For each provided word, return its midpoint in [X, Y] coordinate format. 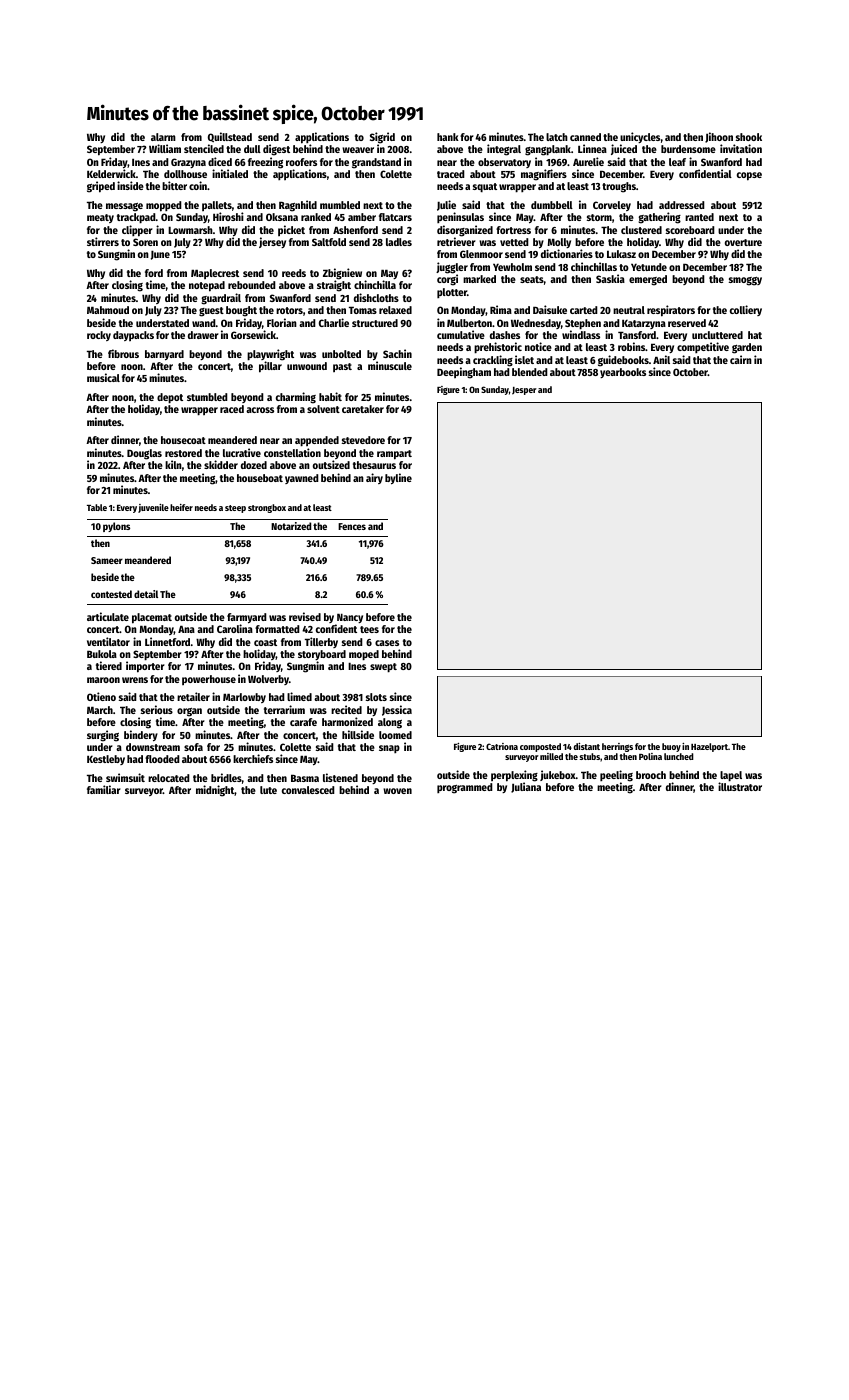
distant [587, 746]
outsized [331, 464]
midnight [215, 791]
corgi [447, 280]
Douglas [144, 454]
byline [398, 479]
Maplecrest [215, 274]
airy [374, 478]
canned [585, 137]
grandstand [376, 163]
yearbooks [623, 373]
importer [145, 667]
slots [376, 697]
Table [97, 507]
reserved [687, 323]
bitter [174, 185]
